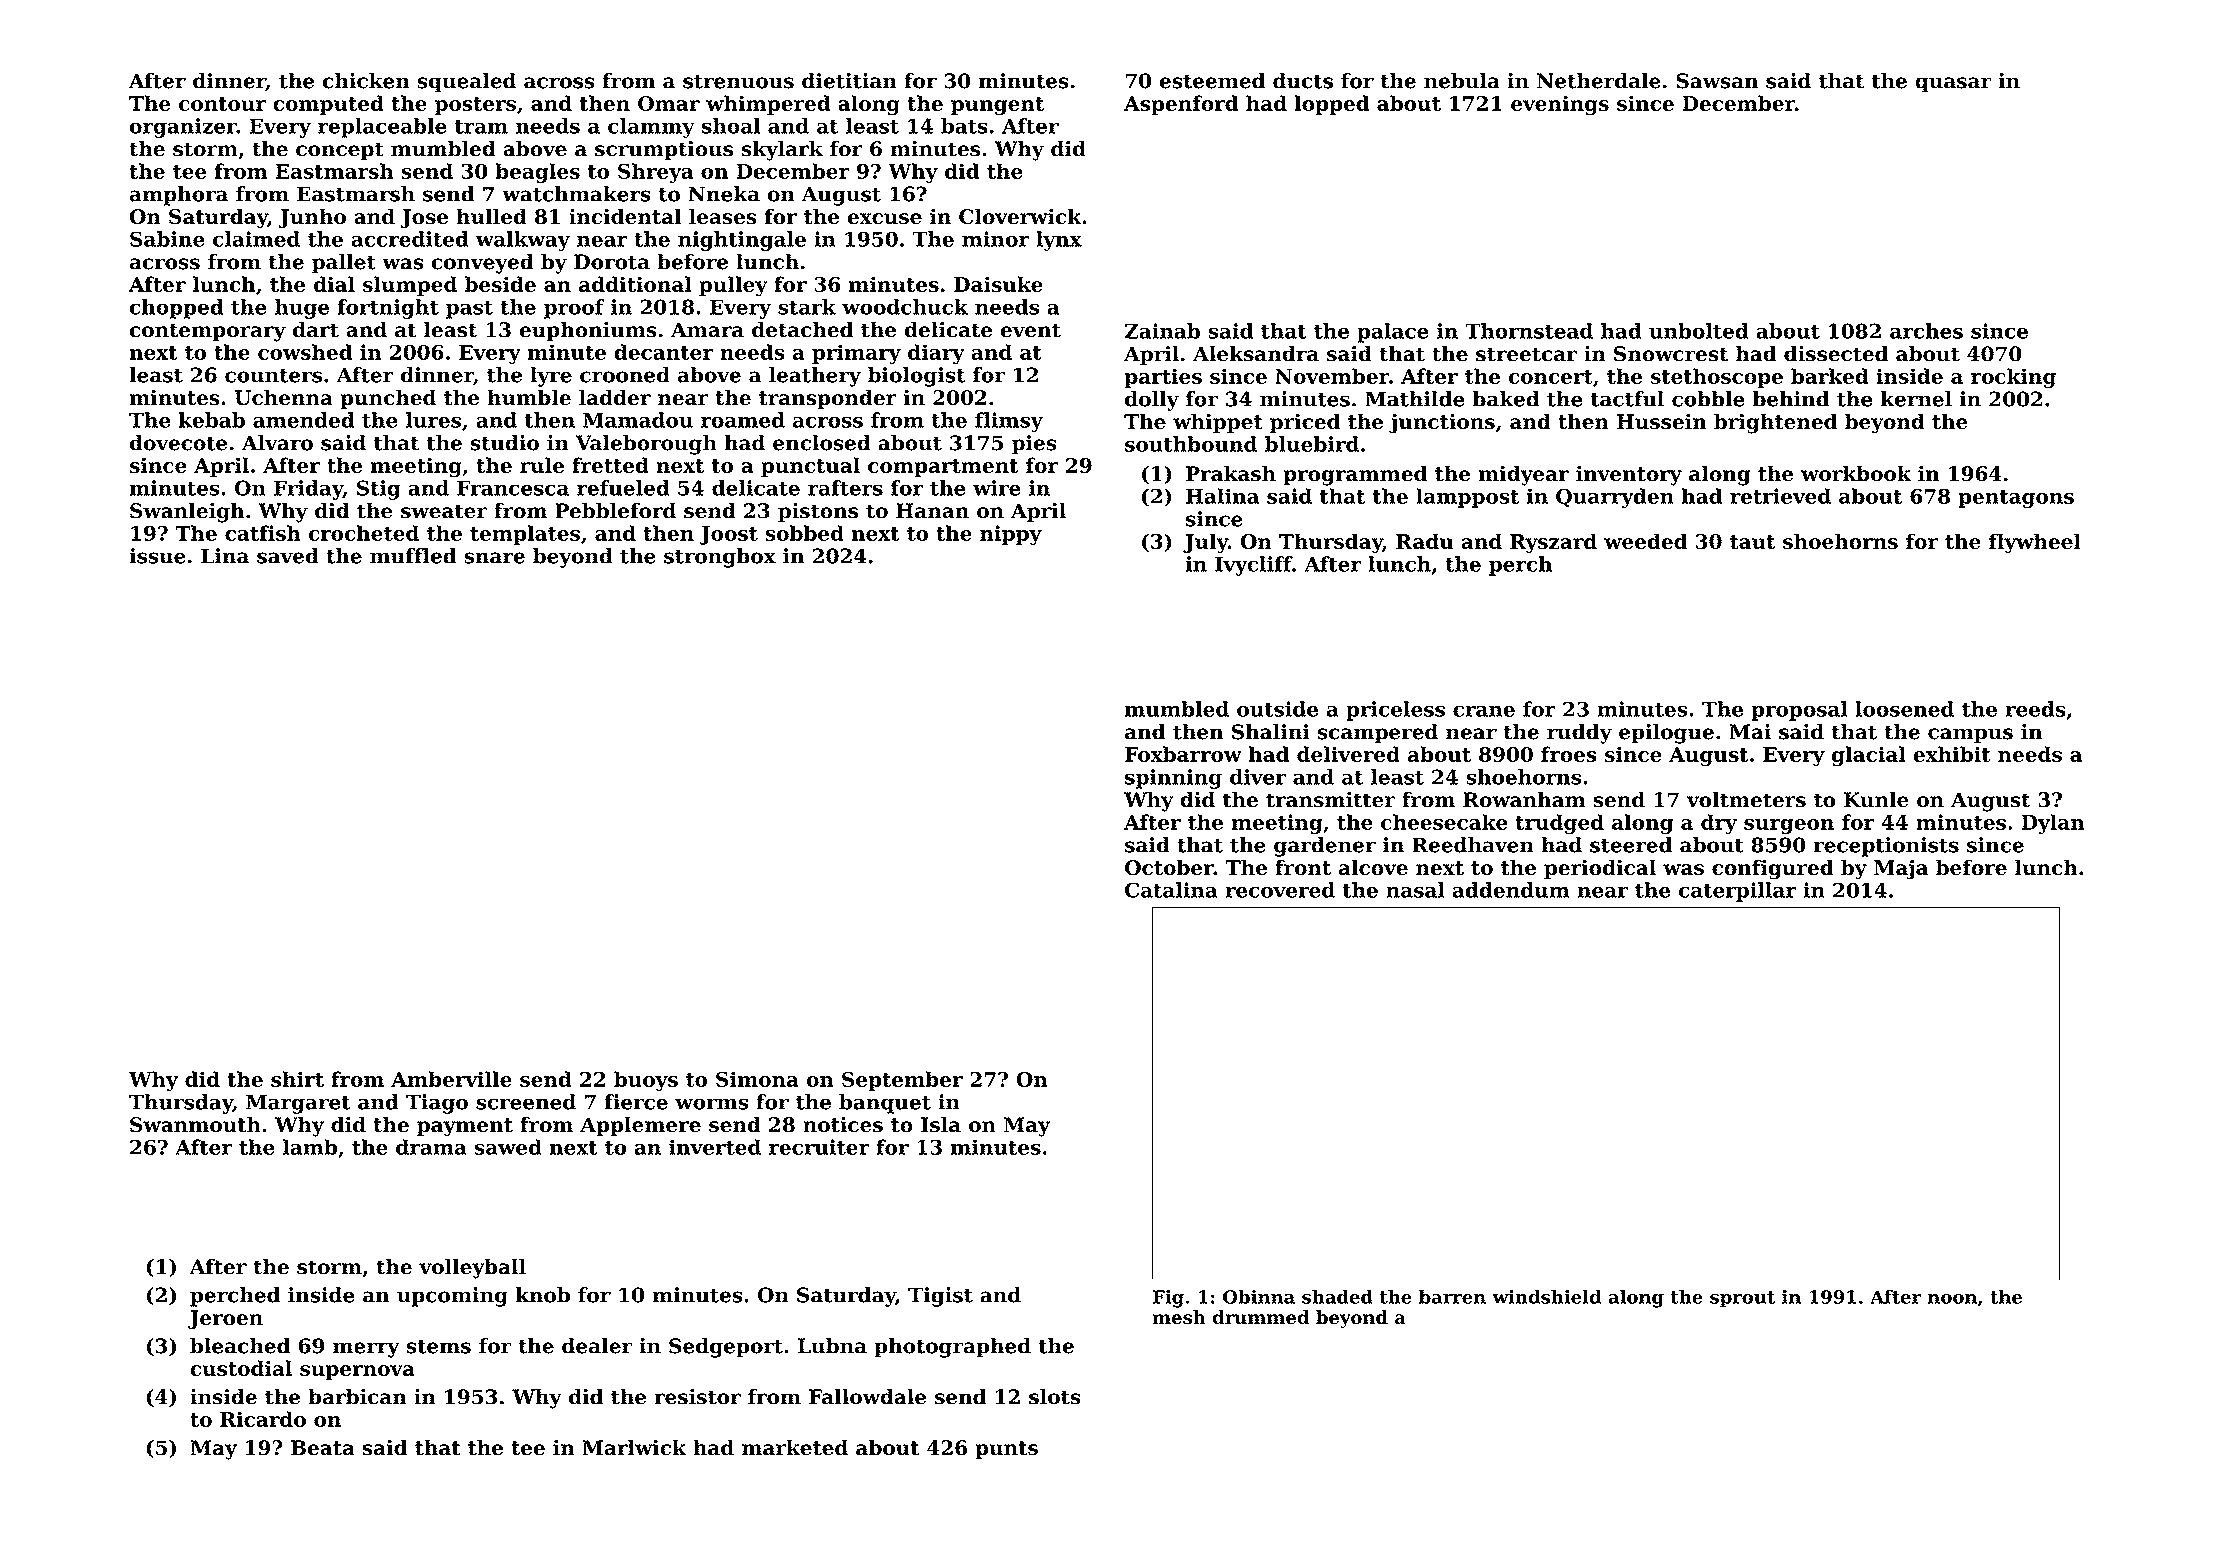 The height and width of the image is (1568, 2217). Describe the element at coordinates (634, 1447) in the image. I see `Marlwick` at that location.
